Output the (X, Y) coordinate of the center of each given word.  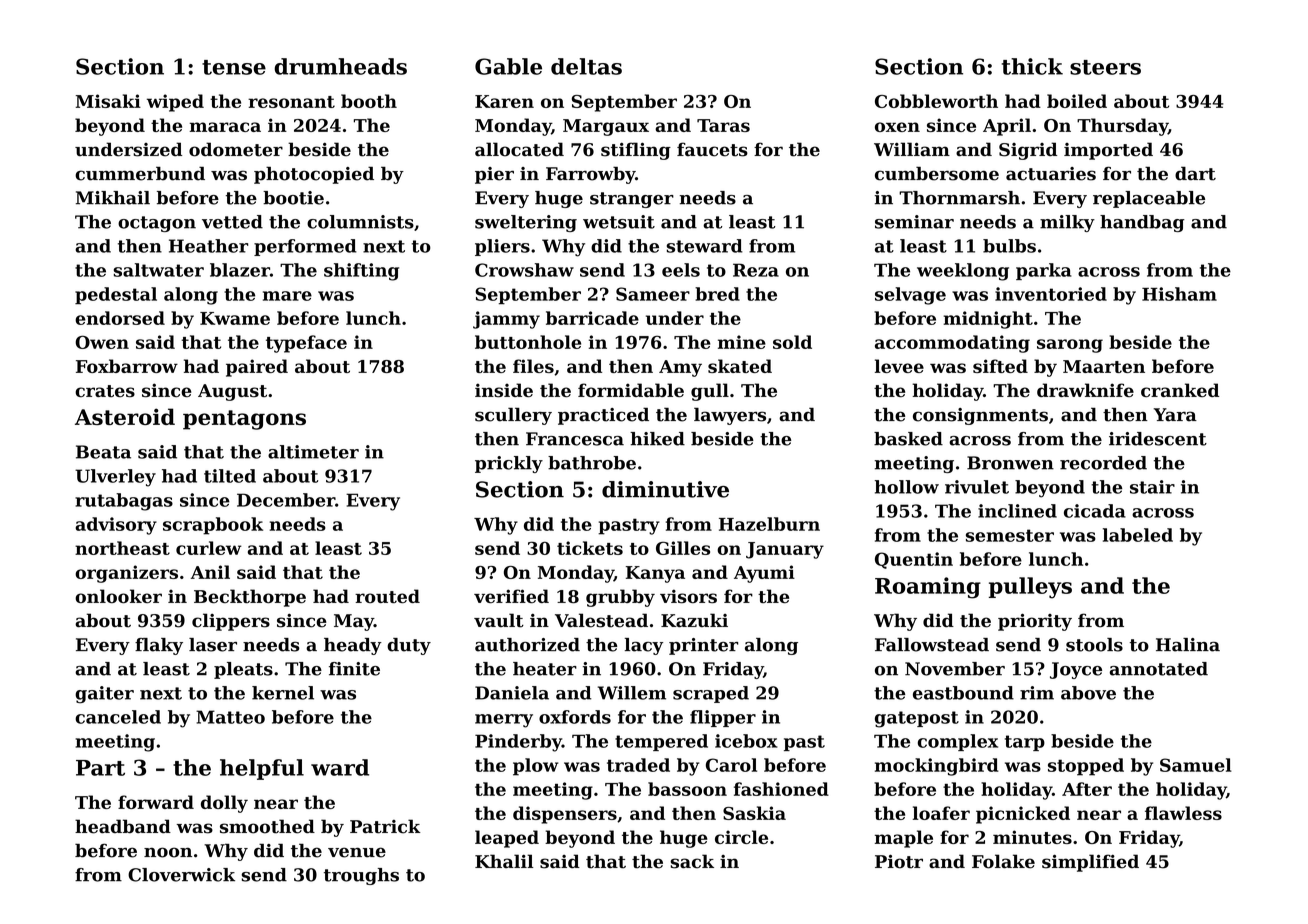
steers (1105, 67)
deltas (586, 66)
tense (234, 67)
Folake (1003, 861)
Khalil (504, 861)
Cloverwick (181, 875)
